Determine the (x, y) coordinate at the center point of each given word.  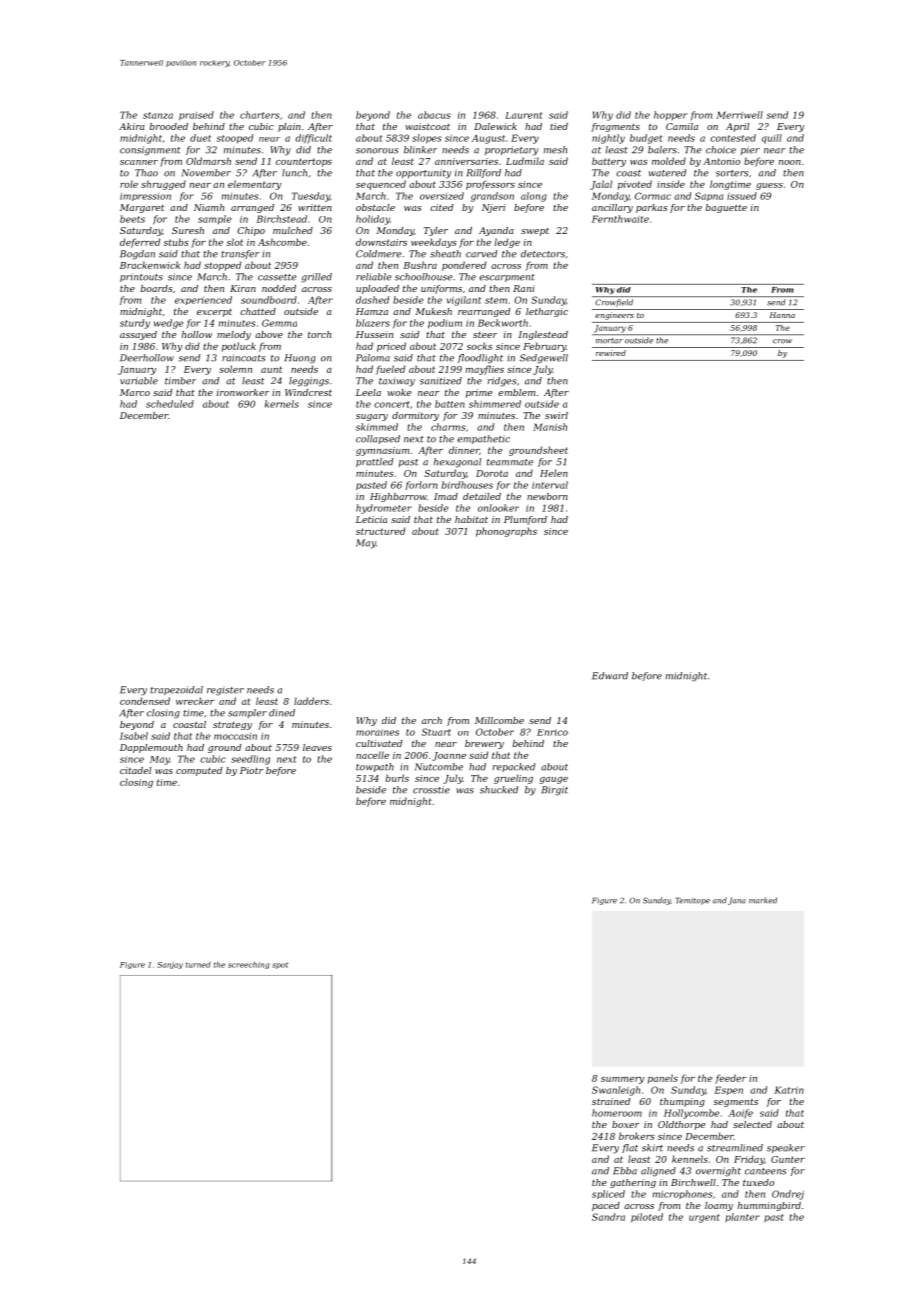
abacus (434, 115)
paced (606, 1206)
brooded (169, 126)
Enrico (552, 732)
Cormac (653, 196)
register (225, 691)
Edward (610, 676)
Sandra (608, 1217)
